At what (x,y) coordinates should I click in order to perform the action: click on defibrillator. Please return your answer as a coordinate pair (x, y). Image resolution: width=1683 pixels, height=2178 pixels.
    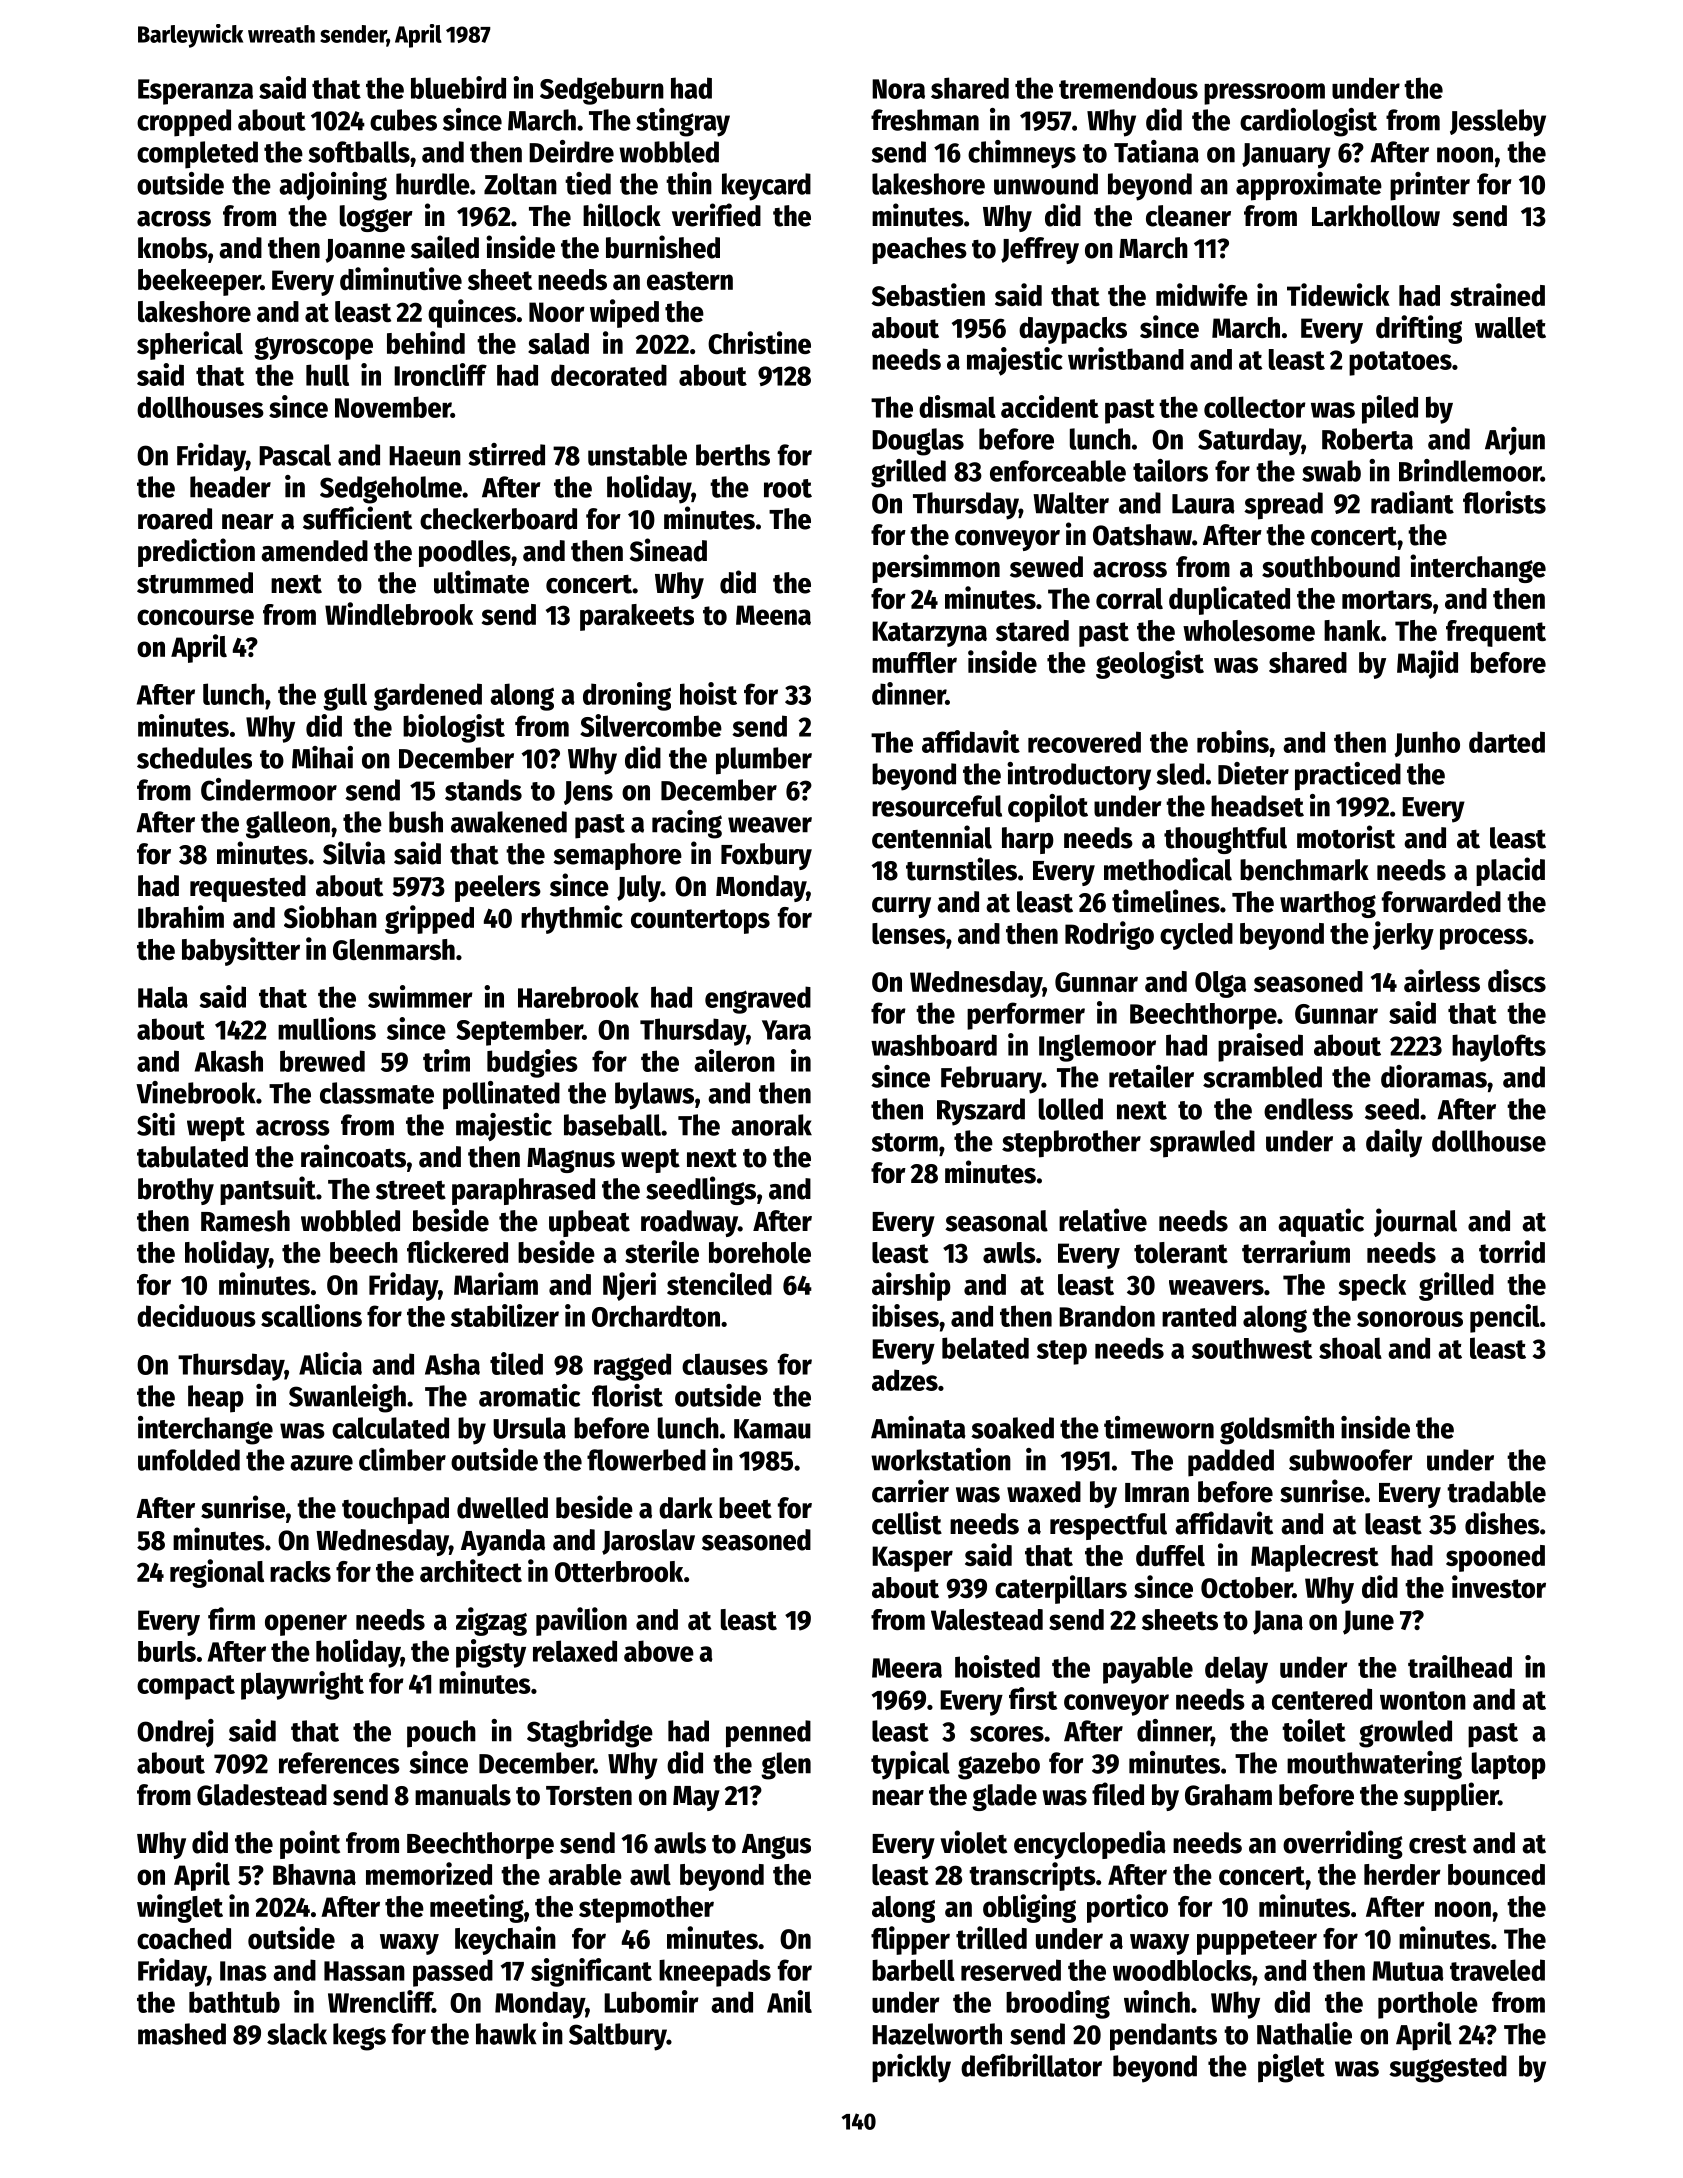
    Looking at the image, I should click on (1031, 2065).
